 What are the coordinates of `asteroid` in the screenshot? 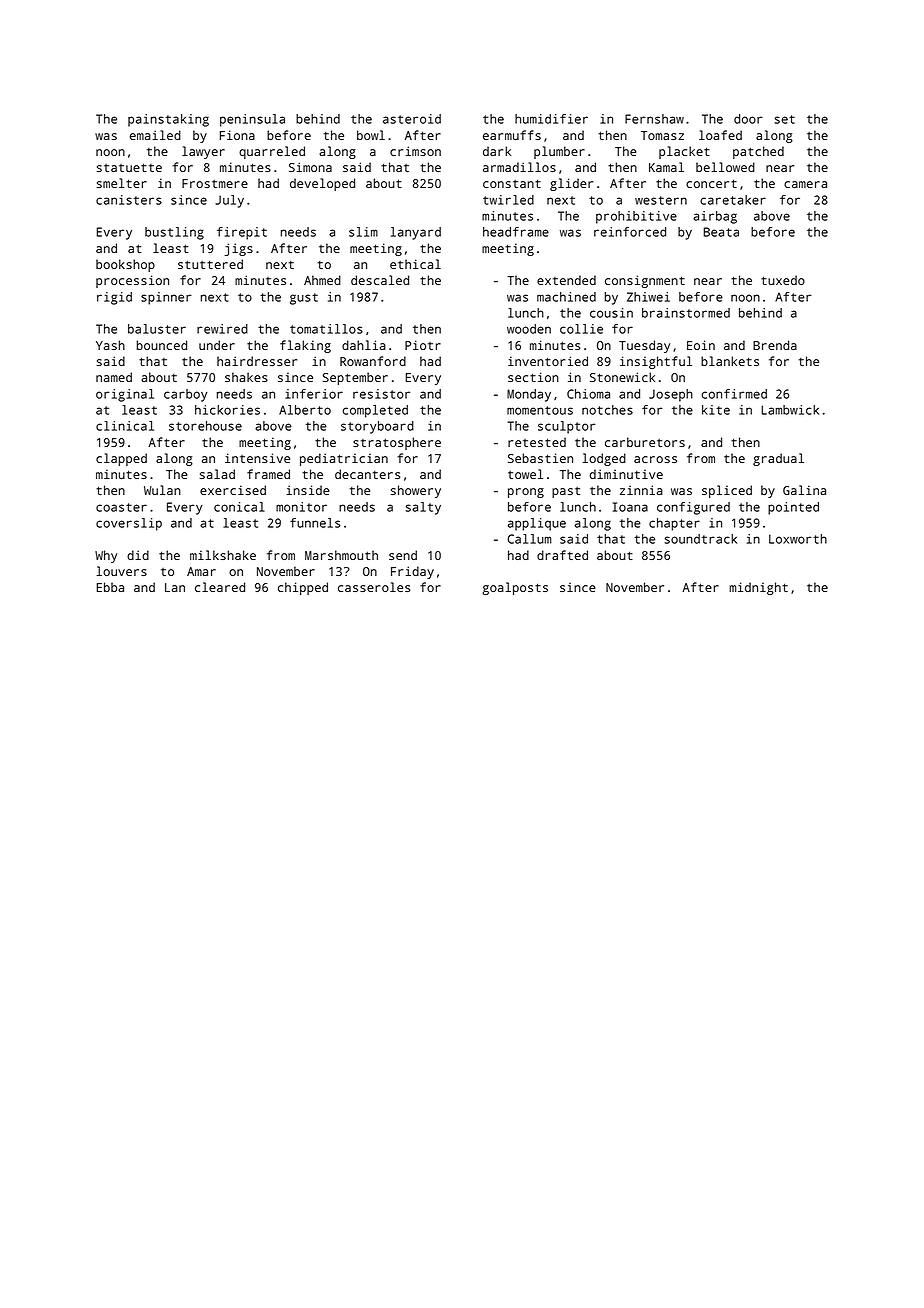 It's located at (412, 119).
